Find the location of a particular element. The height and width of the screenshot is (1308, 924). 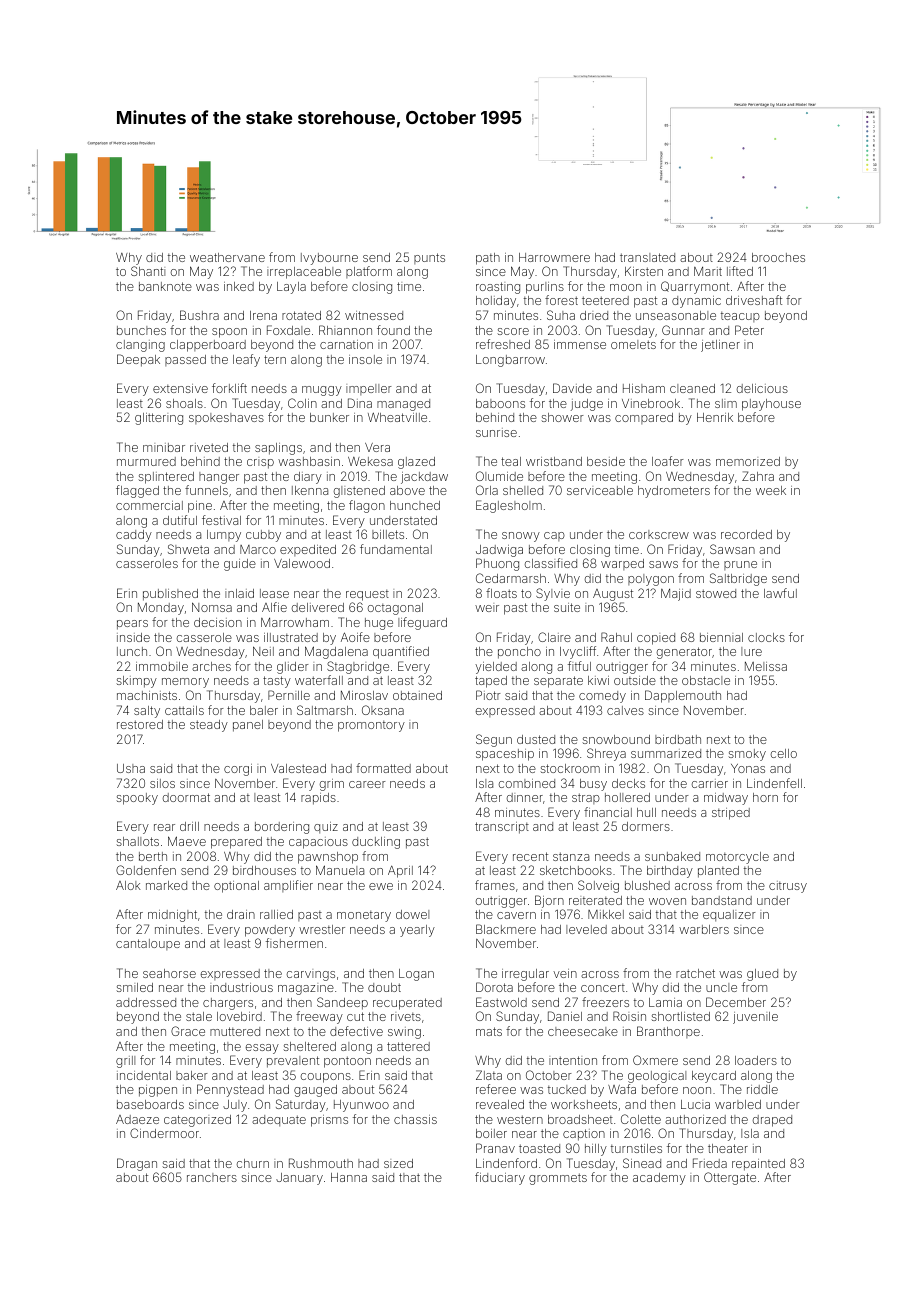

rapids is located at coordinates (318, 799).
